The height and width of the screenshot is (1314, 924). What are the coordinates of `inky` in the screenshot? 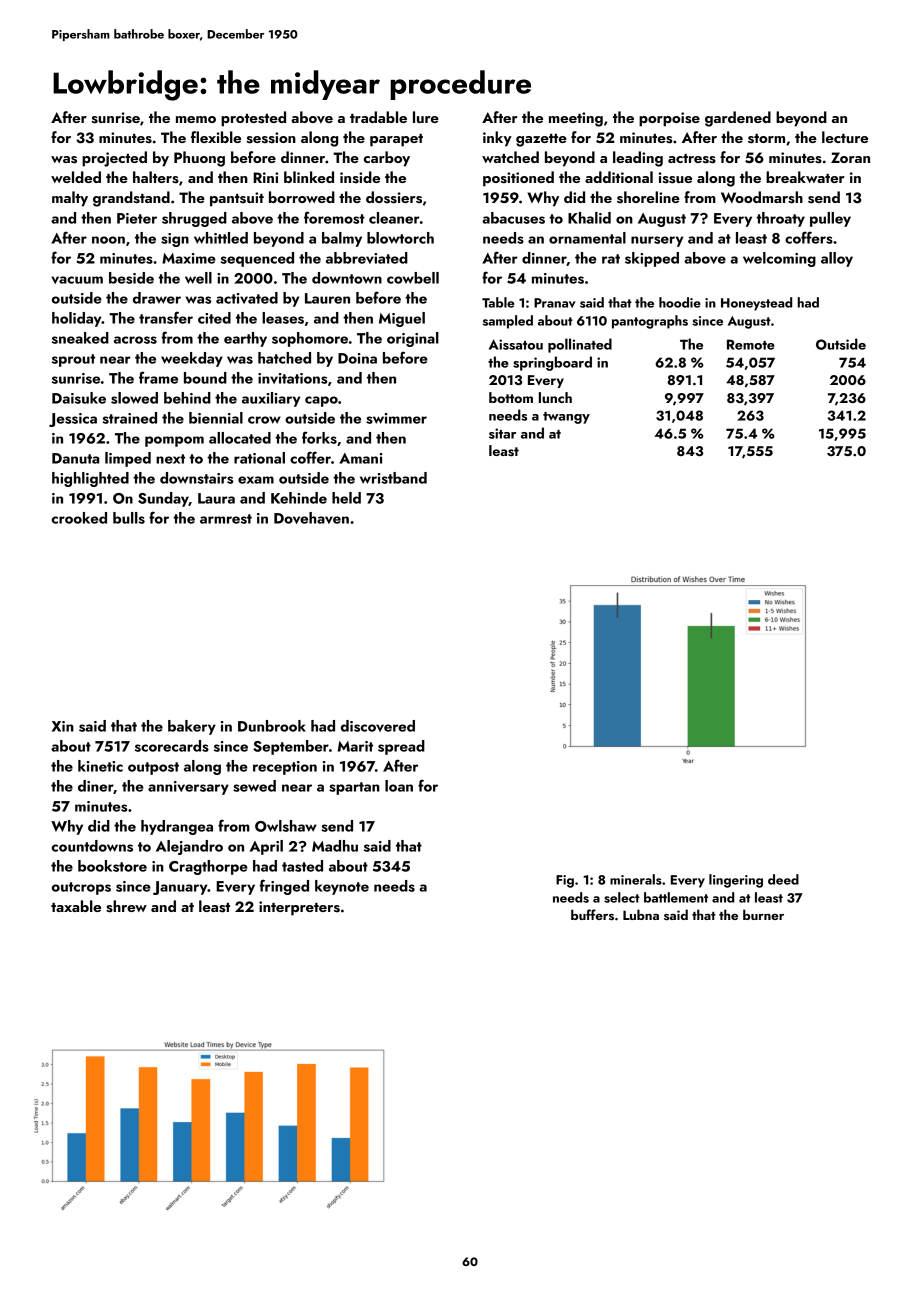 It's located at (497, 139).
